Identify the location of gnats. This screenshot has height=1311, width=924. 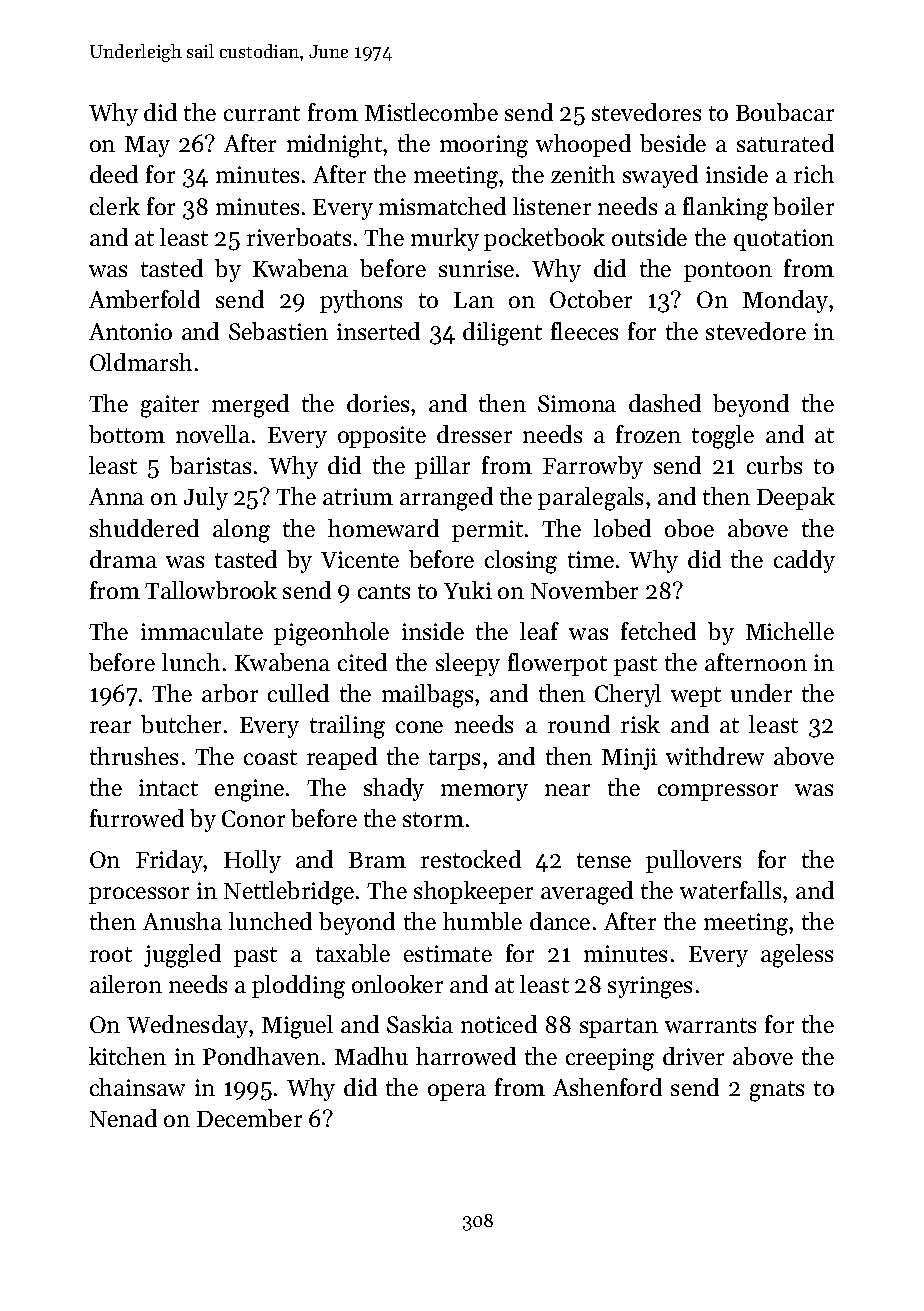
(777, 1091).
